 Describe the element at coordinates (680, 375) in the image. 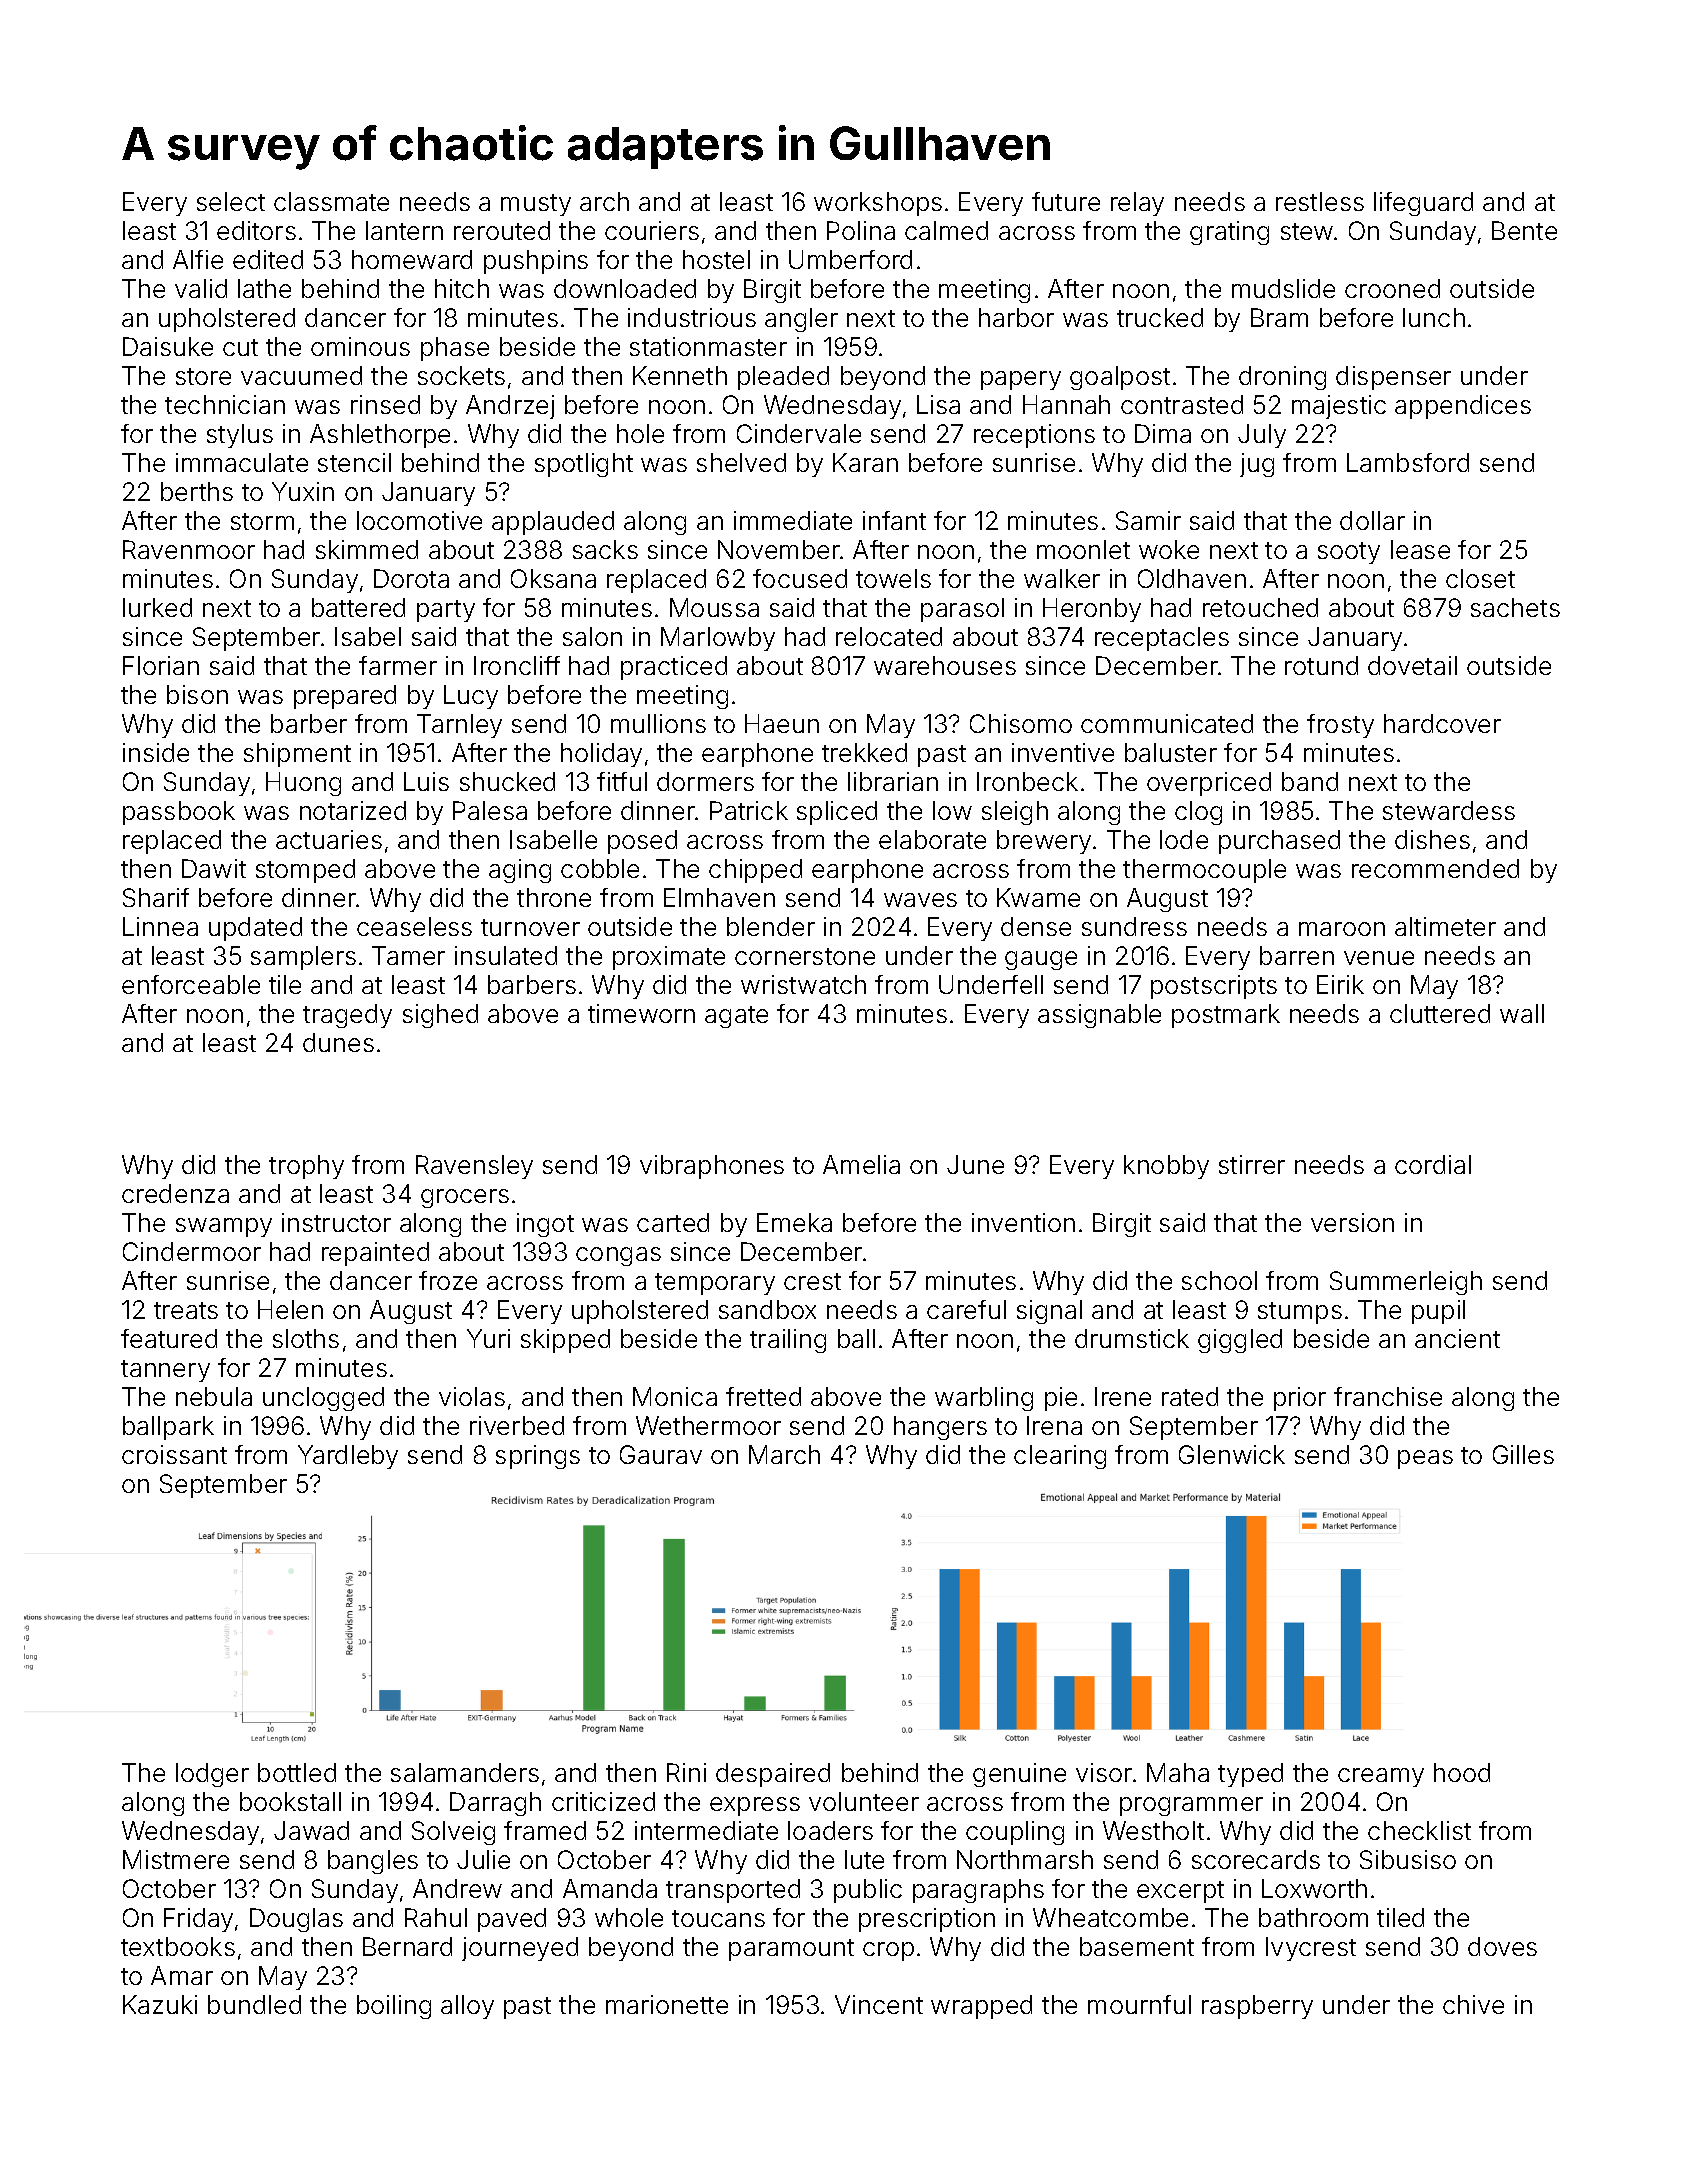

I see `Kenneth` at that location.
